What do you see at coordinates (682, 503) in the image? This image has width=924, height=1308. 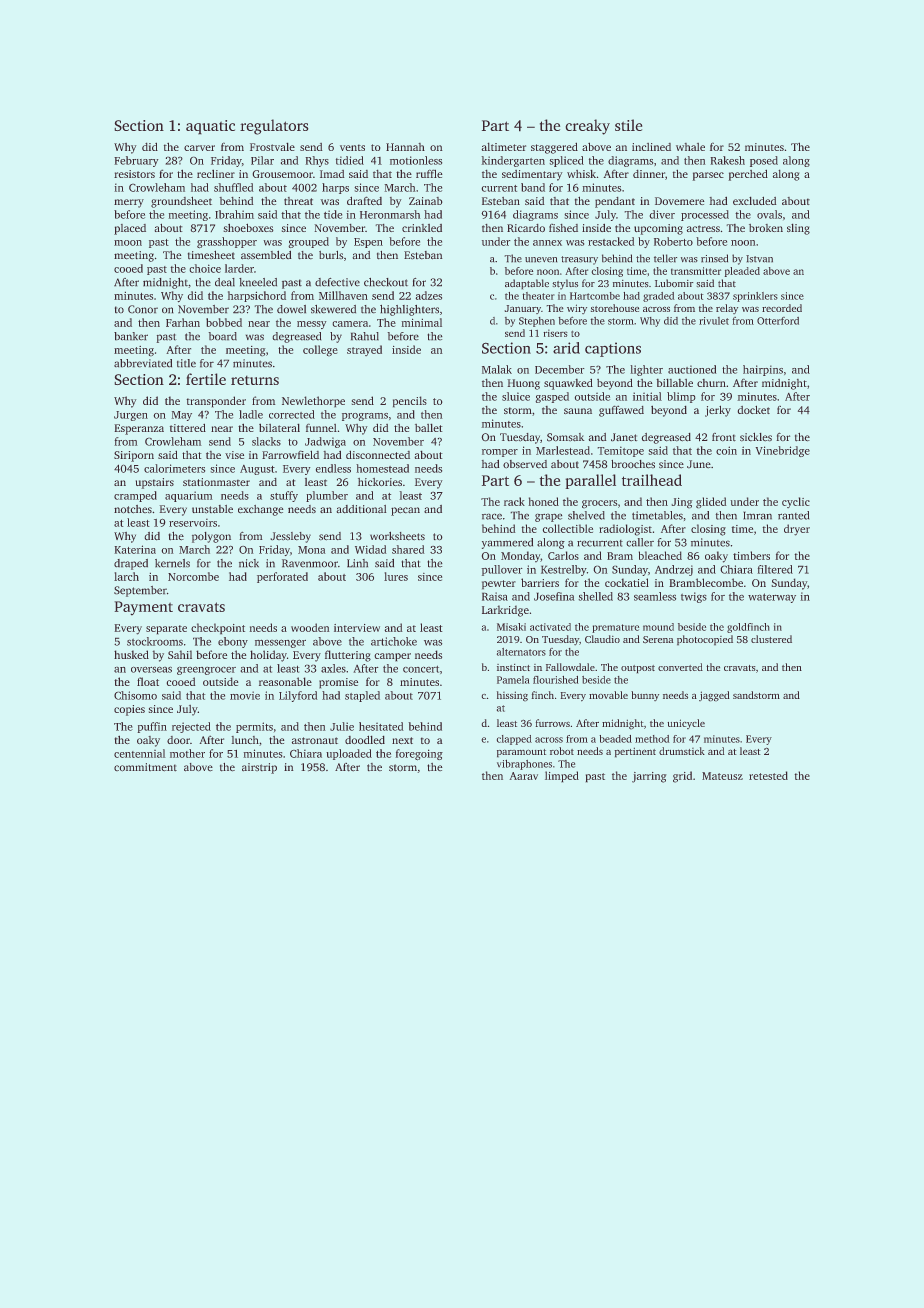 I see `Jing` at bounding box center [682, 503].
